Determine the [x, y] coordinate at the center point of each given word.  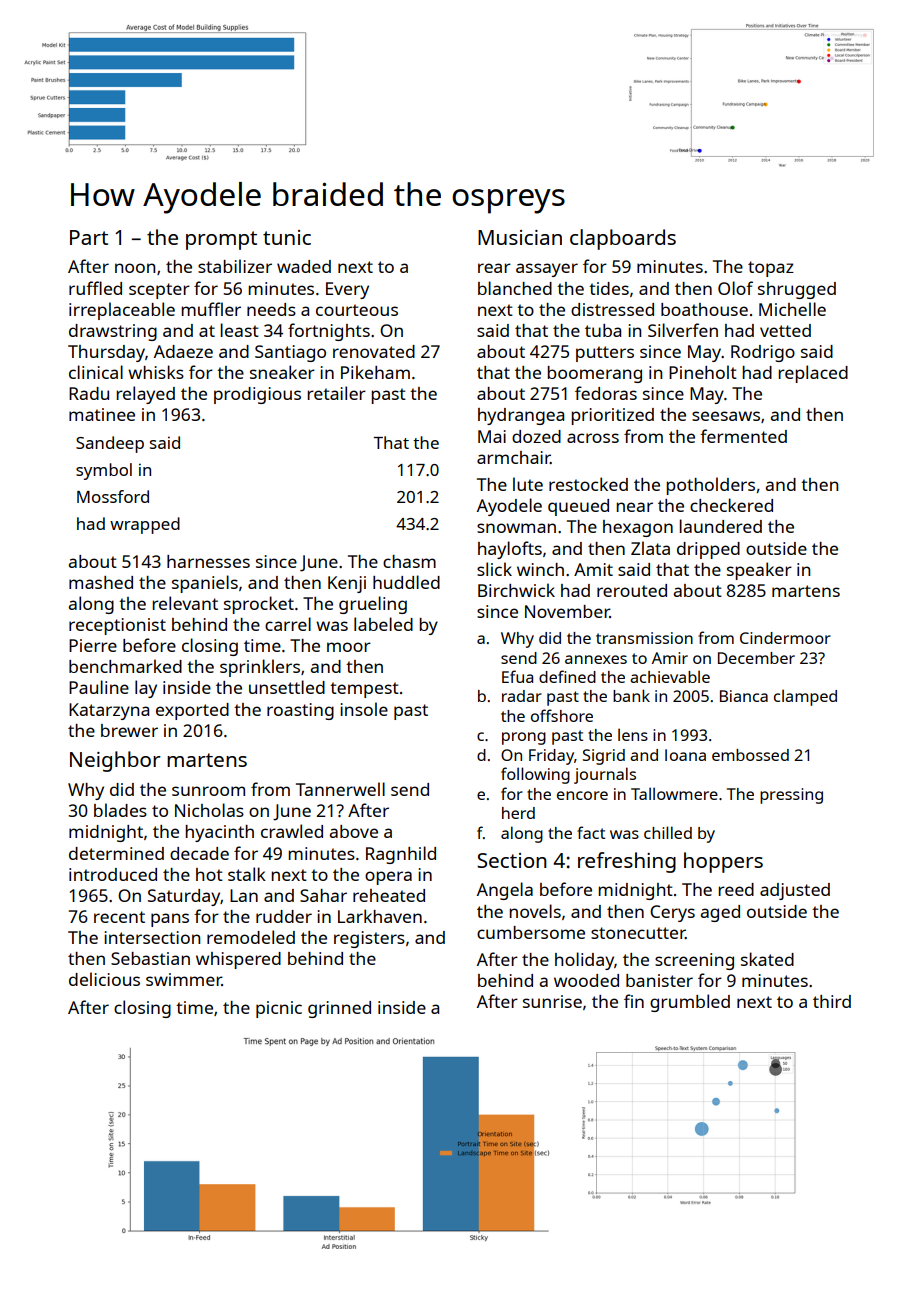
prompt [221, 240]
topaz [771, 269]
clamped [805, 697]
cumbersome [531, 932]
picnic [279, 1009]
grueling [373, 605]
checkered [731, 505]
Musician [520, 237]
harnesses [208, 561]
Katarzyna [109, 711]
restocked [588, 484]
